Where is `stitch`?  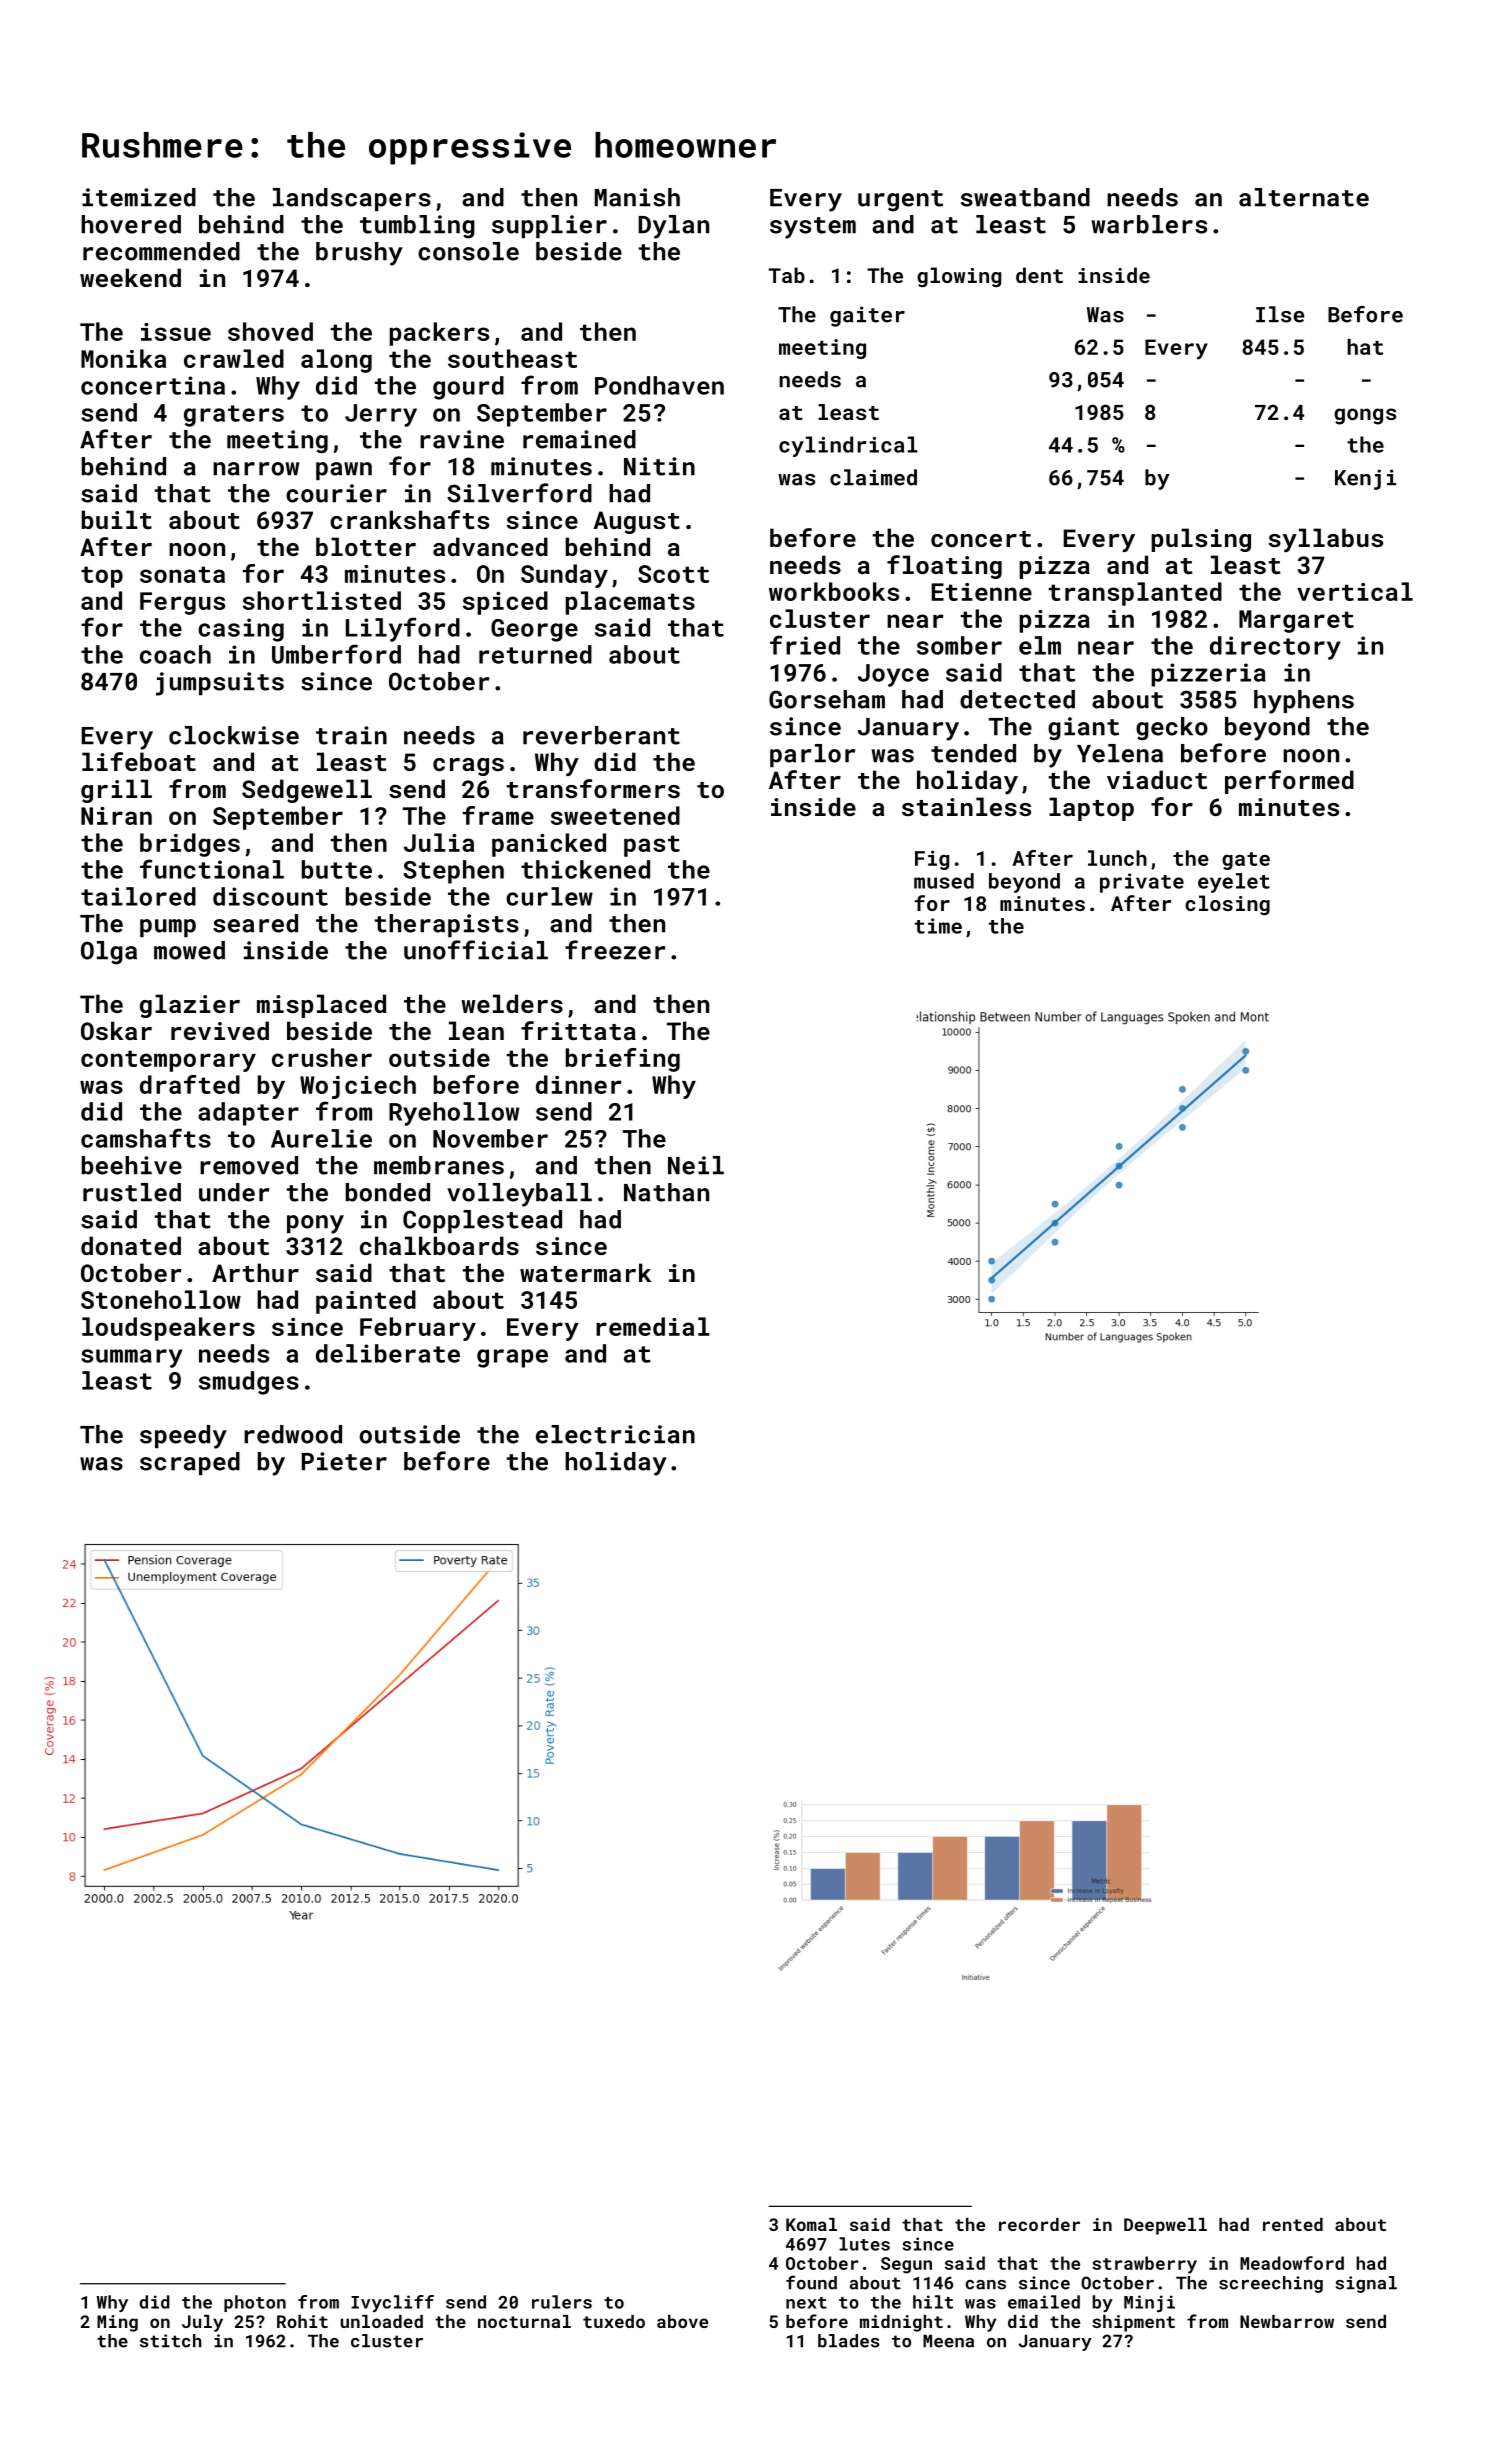 stitch is located at coordinates (171, 2341).
